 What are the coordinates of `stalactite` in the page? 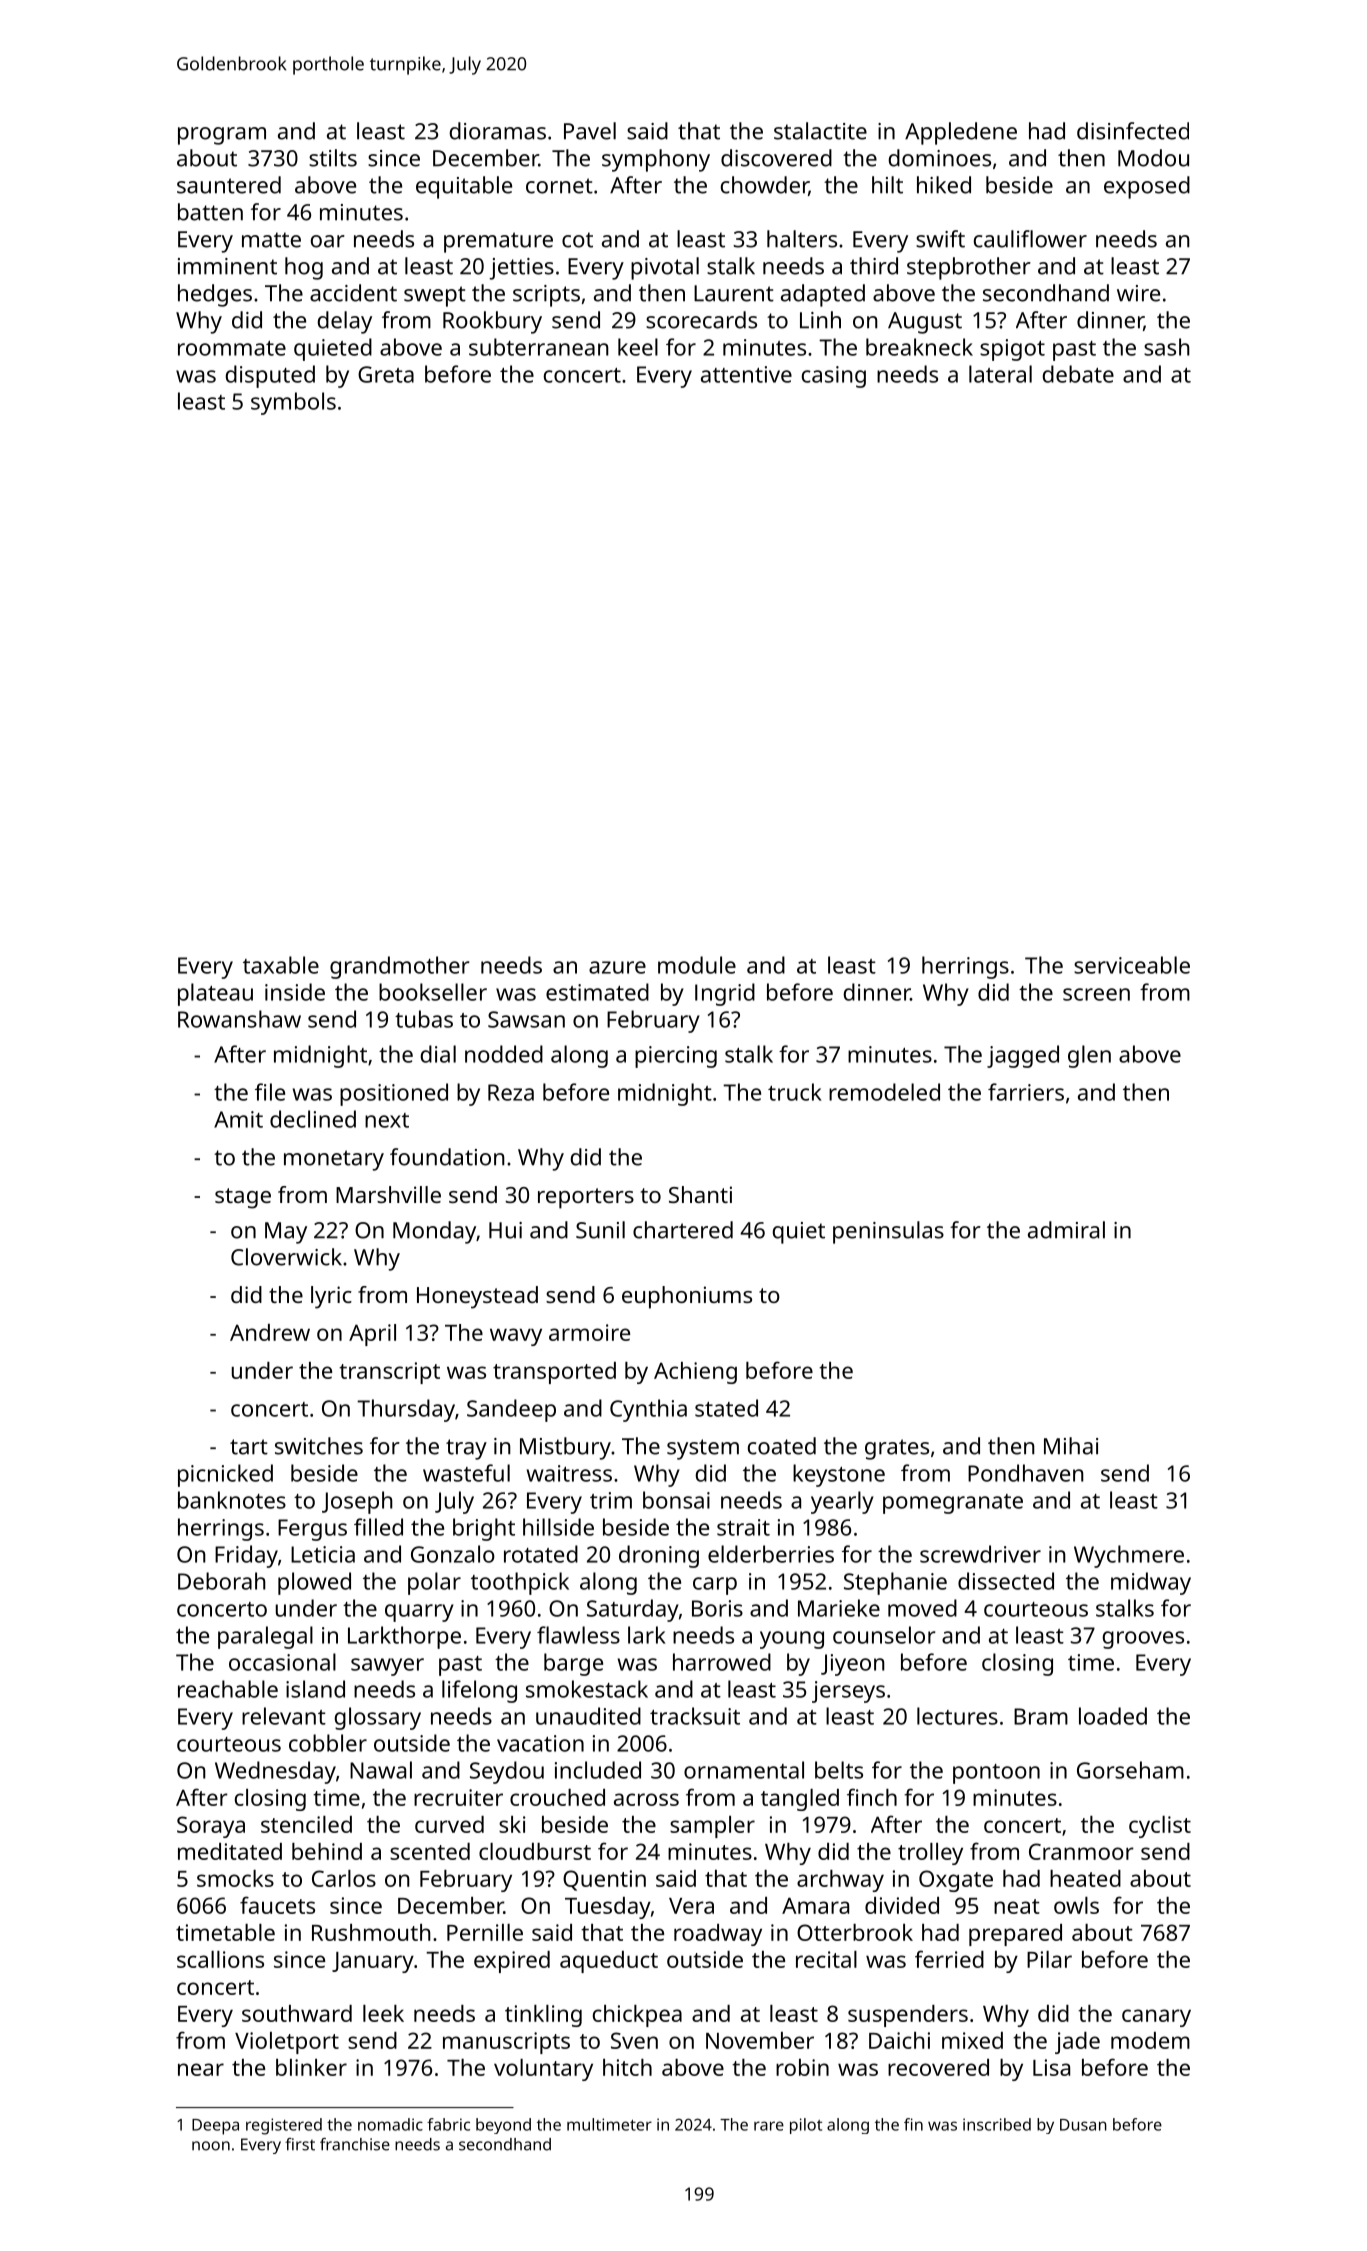 It's located at (820, 131).
